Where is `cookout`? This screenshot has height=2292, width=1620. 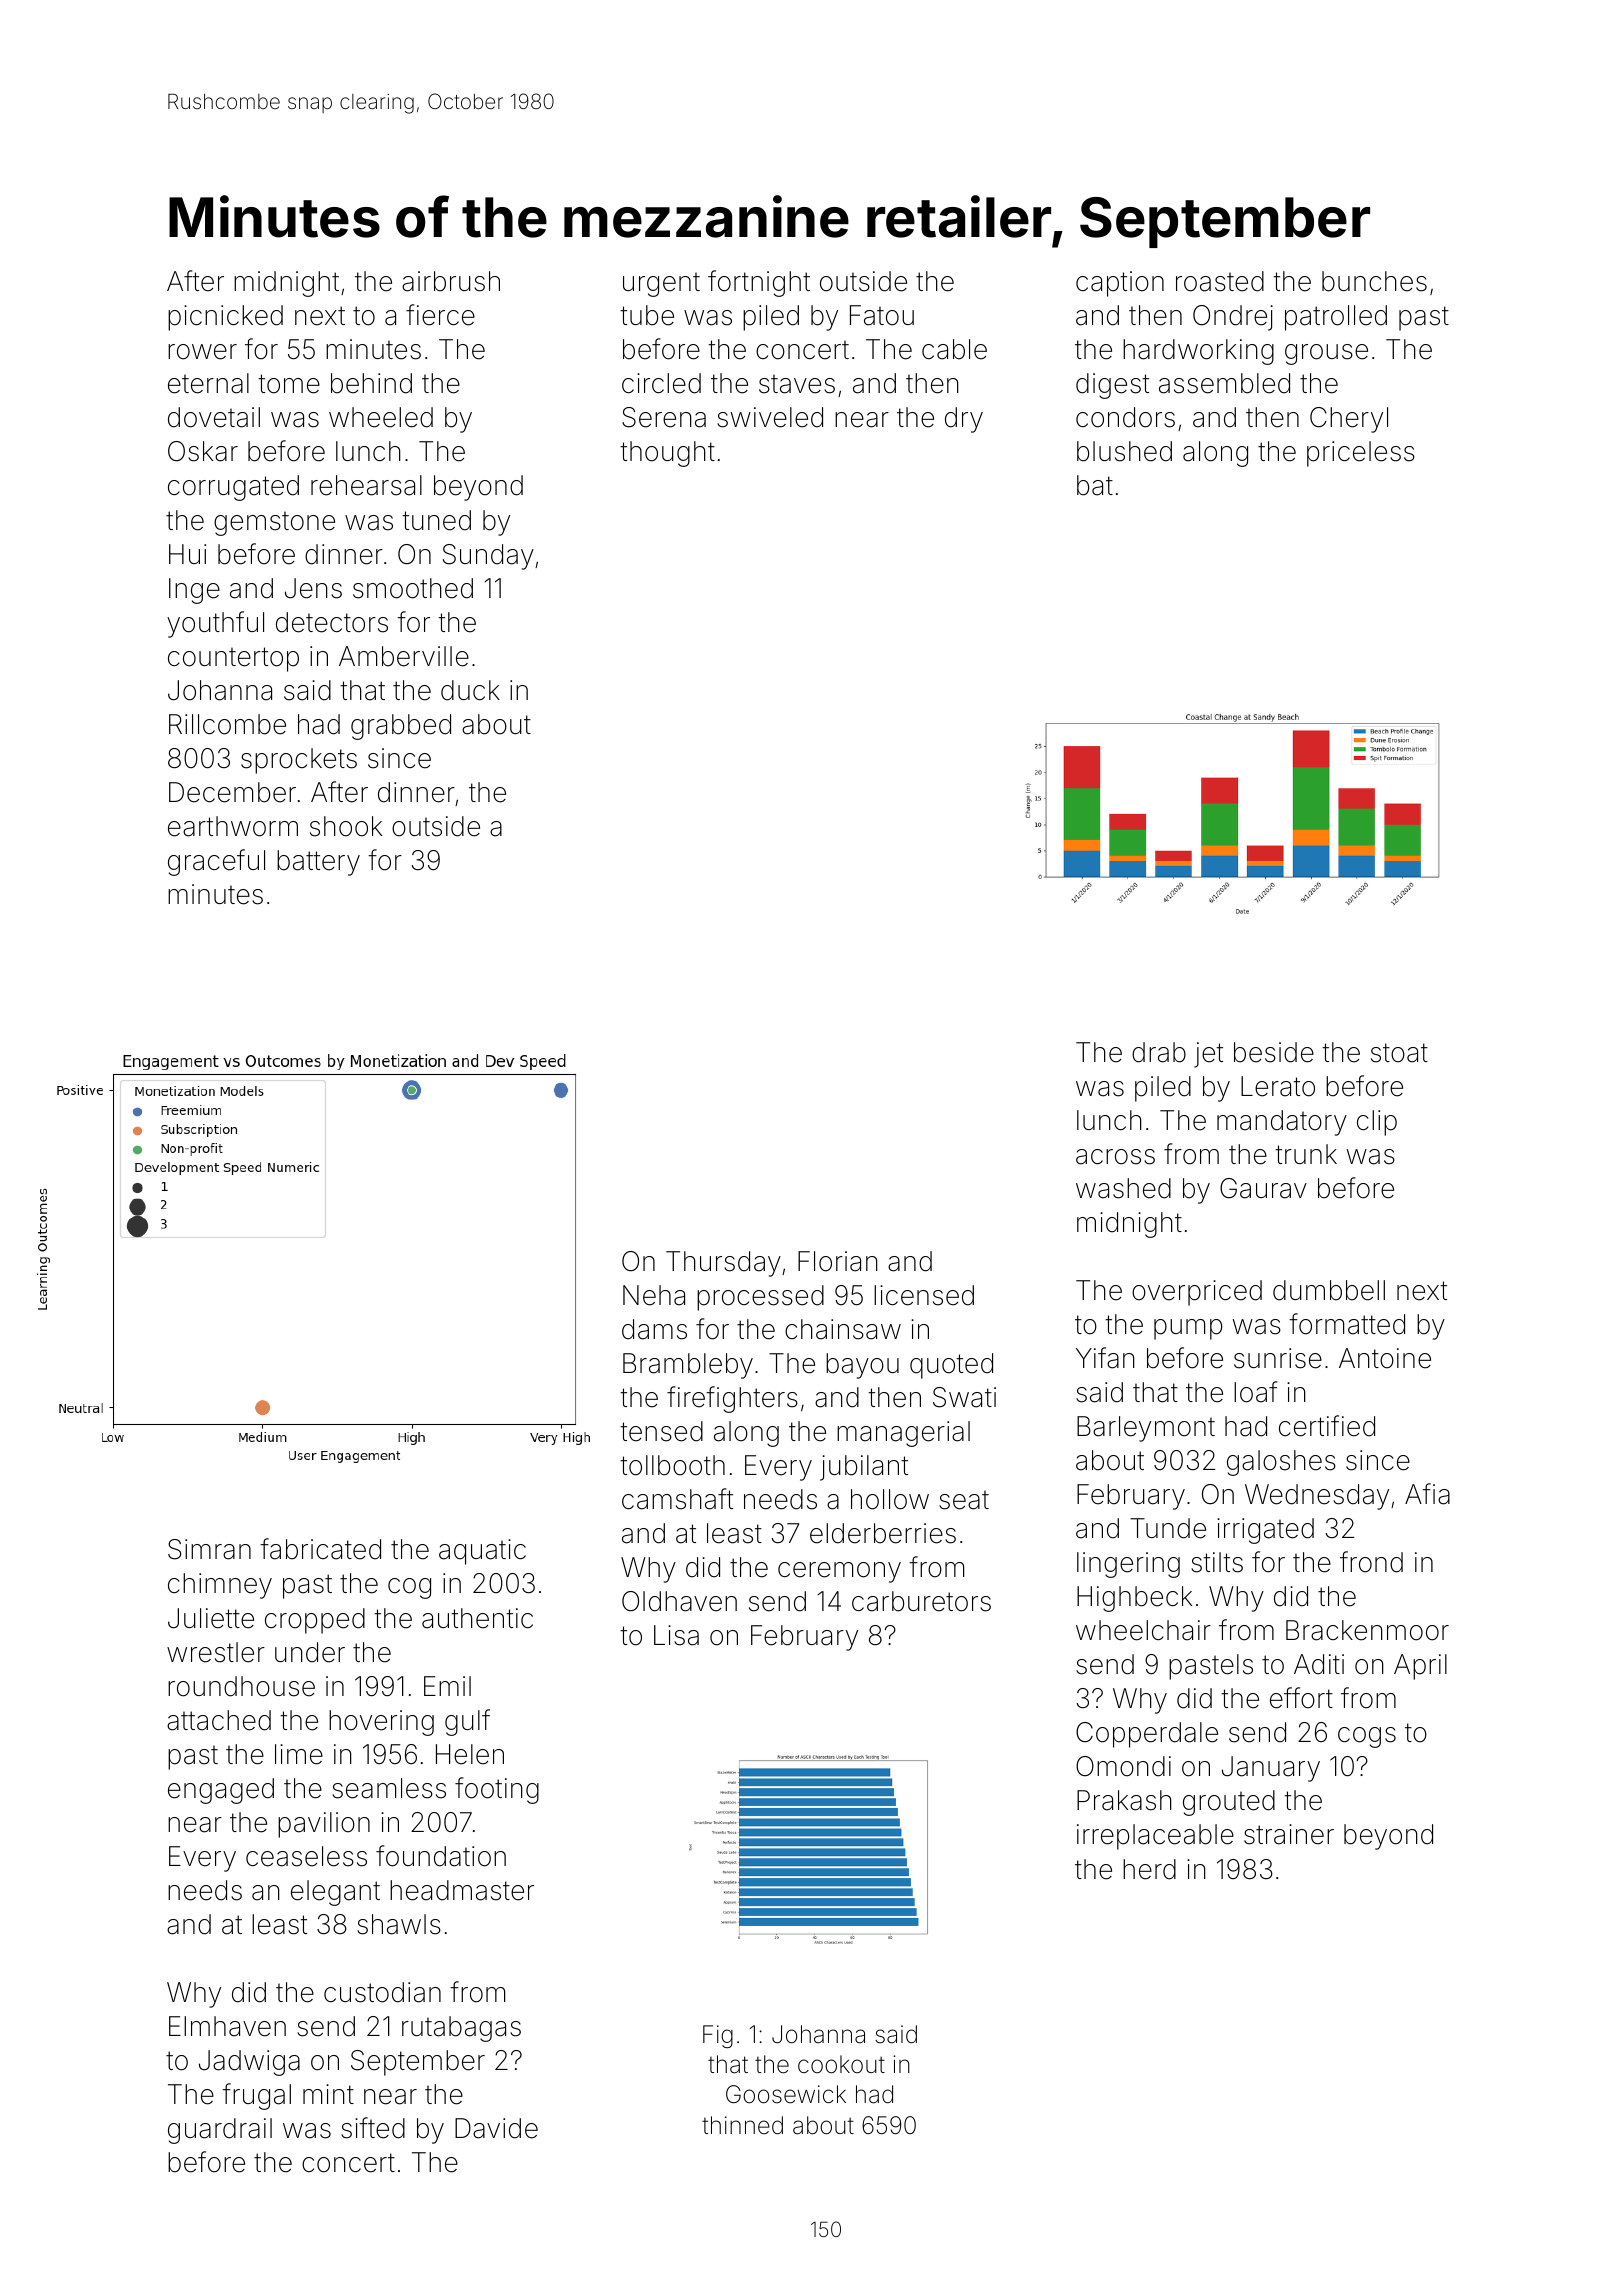
cookout is located at coordinates (841, 2064).
